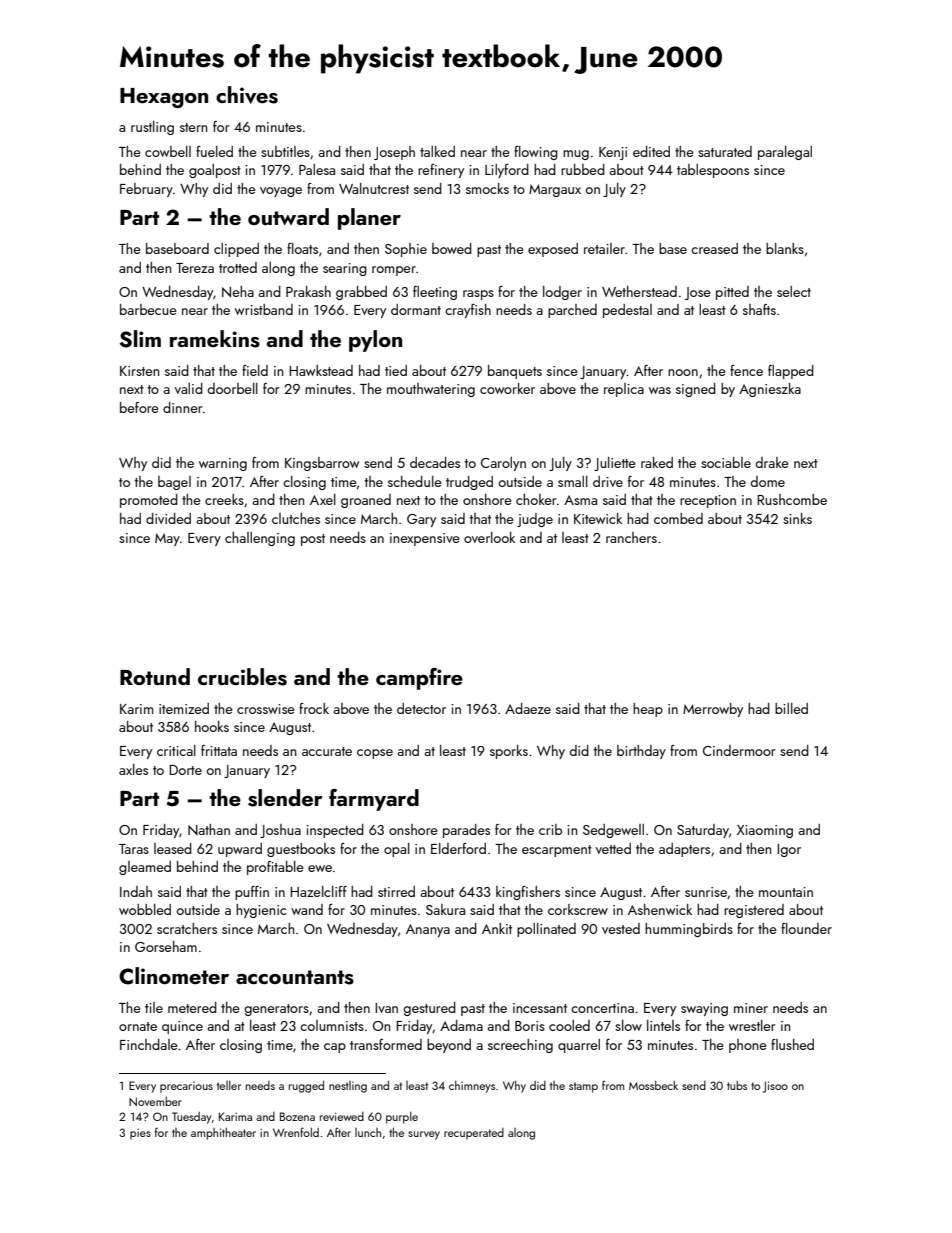 This screenshot has height=1233, width=952. What do you see at coordinates (604, 248) in the screenshot?
I see `retailer` at bounding box center [604, 248].
